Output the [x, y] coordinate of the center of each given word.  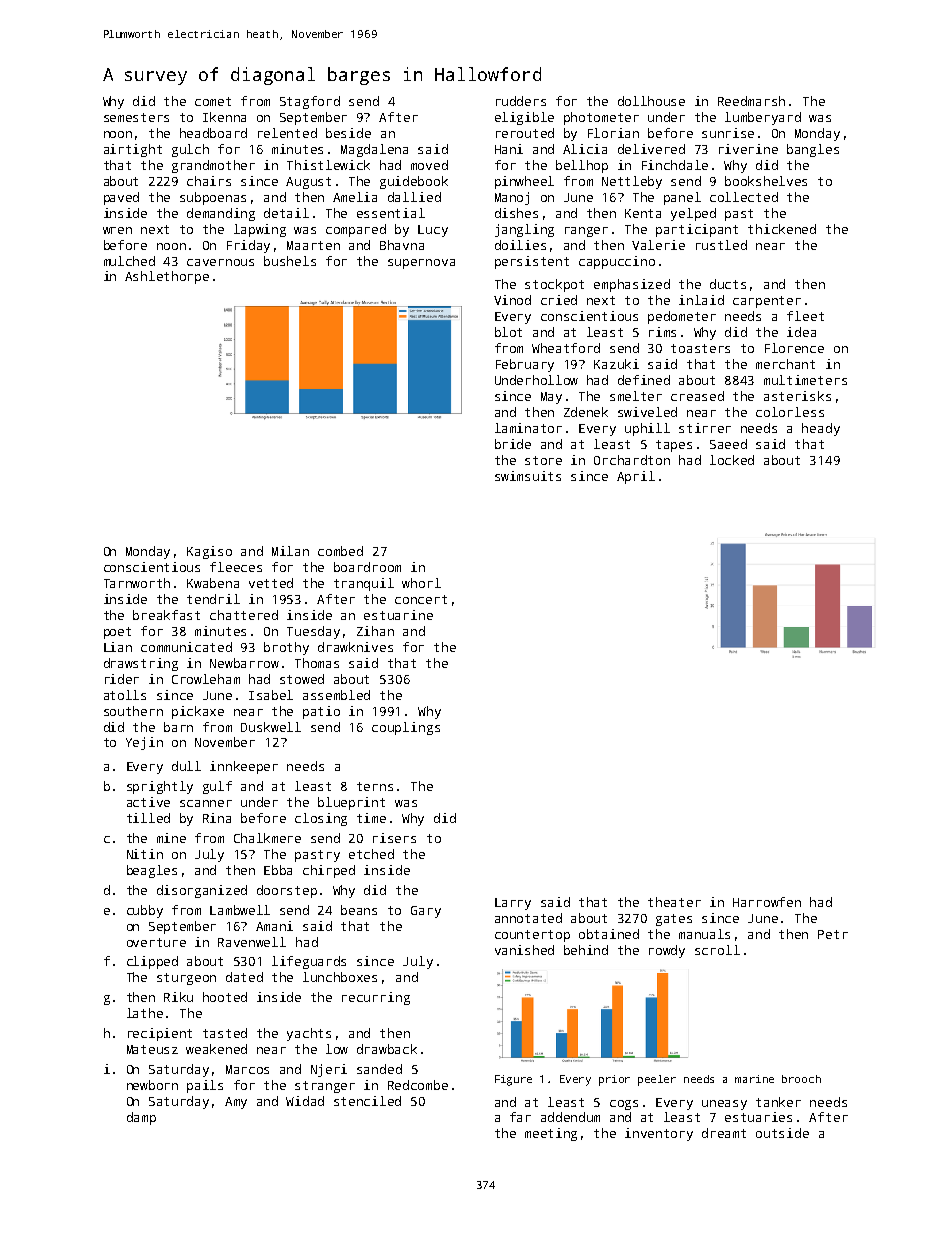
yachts [309, 1034]
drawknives [355, 647]
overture [156, 942]
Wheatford [566, 348]
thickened [782, 229]
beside [348, 133]
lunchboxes [340, 977]
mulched [129, 261]
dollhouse [651, 101]
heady [821, 429]
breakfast [166, 615]
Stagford [310, 102]
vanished [524, 950]
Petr [833, 934]
